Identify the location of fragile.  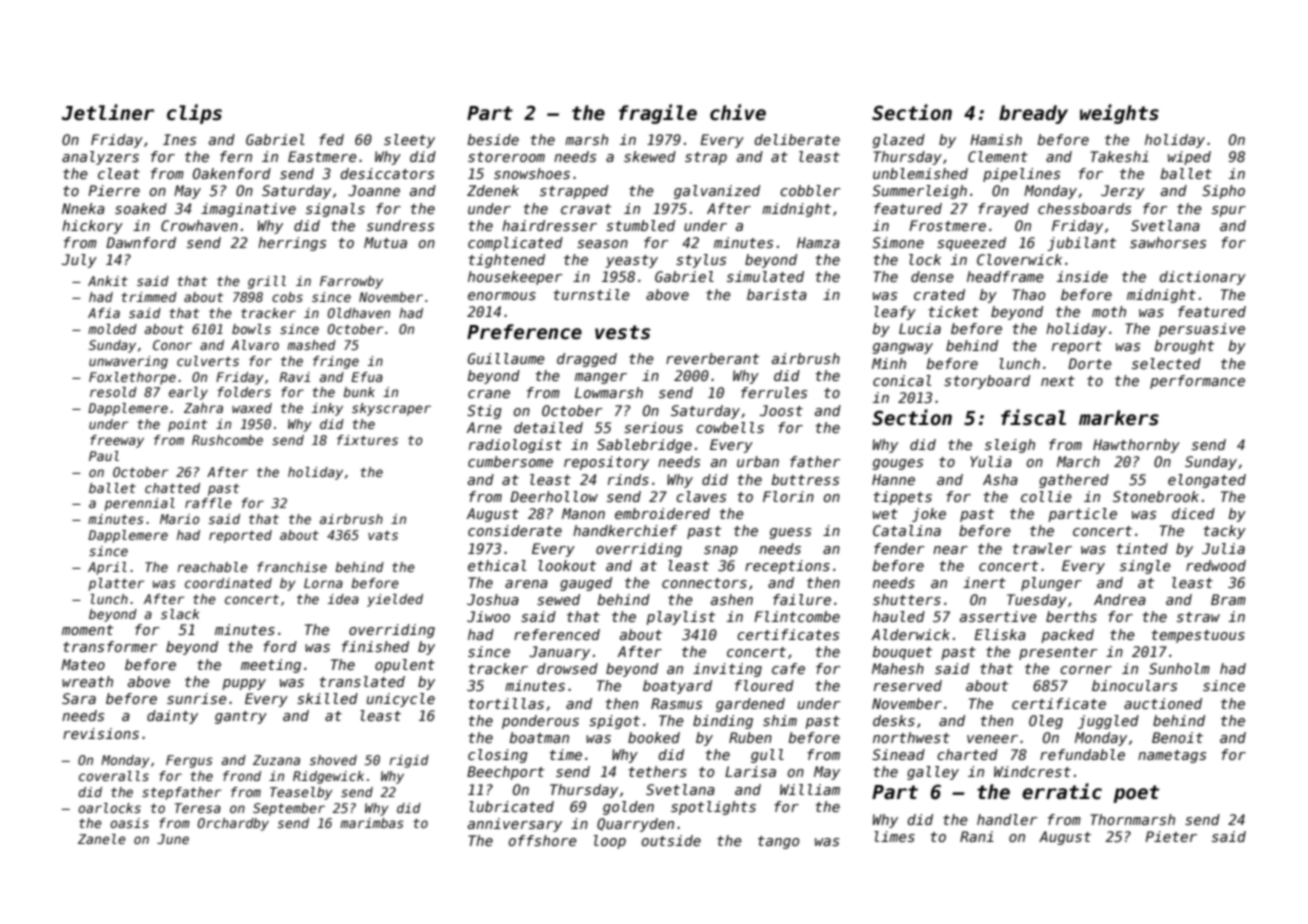
(658, 114).
